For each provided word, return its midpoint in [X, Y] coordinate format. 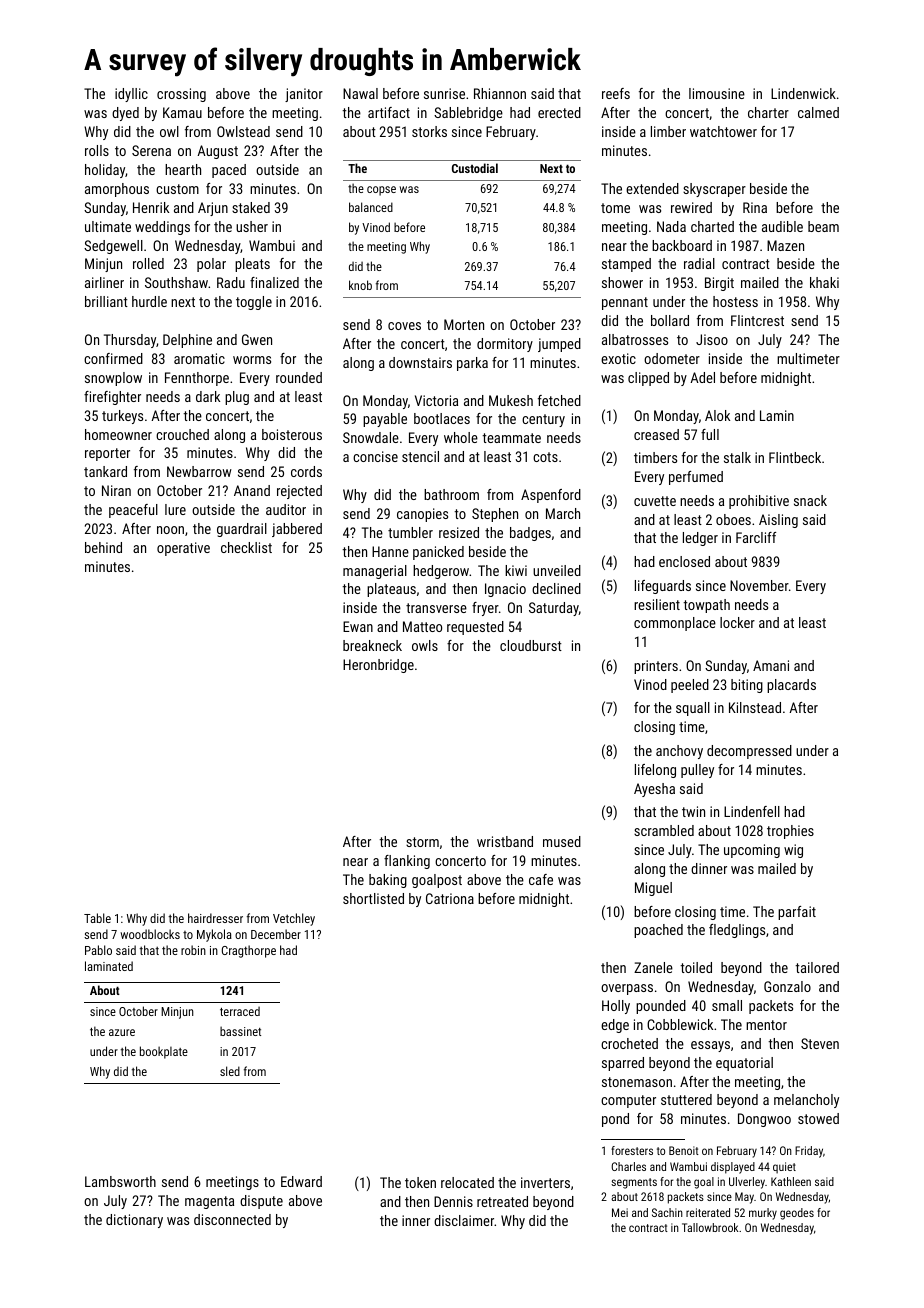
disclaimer [464, 1220]
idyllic [131, 95]
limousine [717, 93]
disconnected [232, 1219]
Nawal [360, 93]
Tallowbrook [710, 1227]
